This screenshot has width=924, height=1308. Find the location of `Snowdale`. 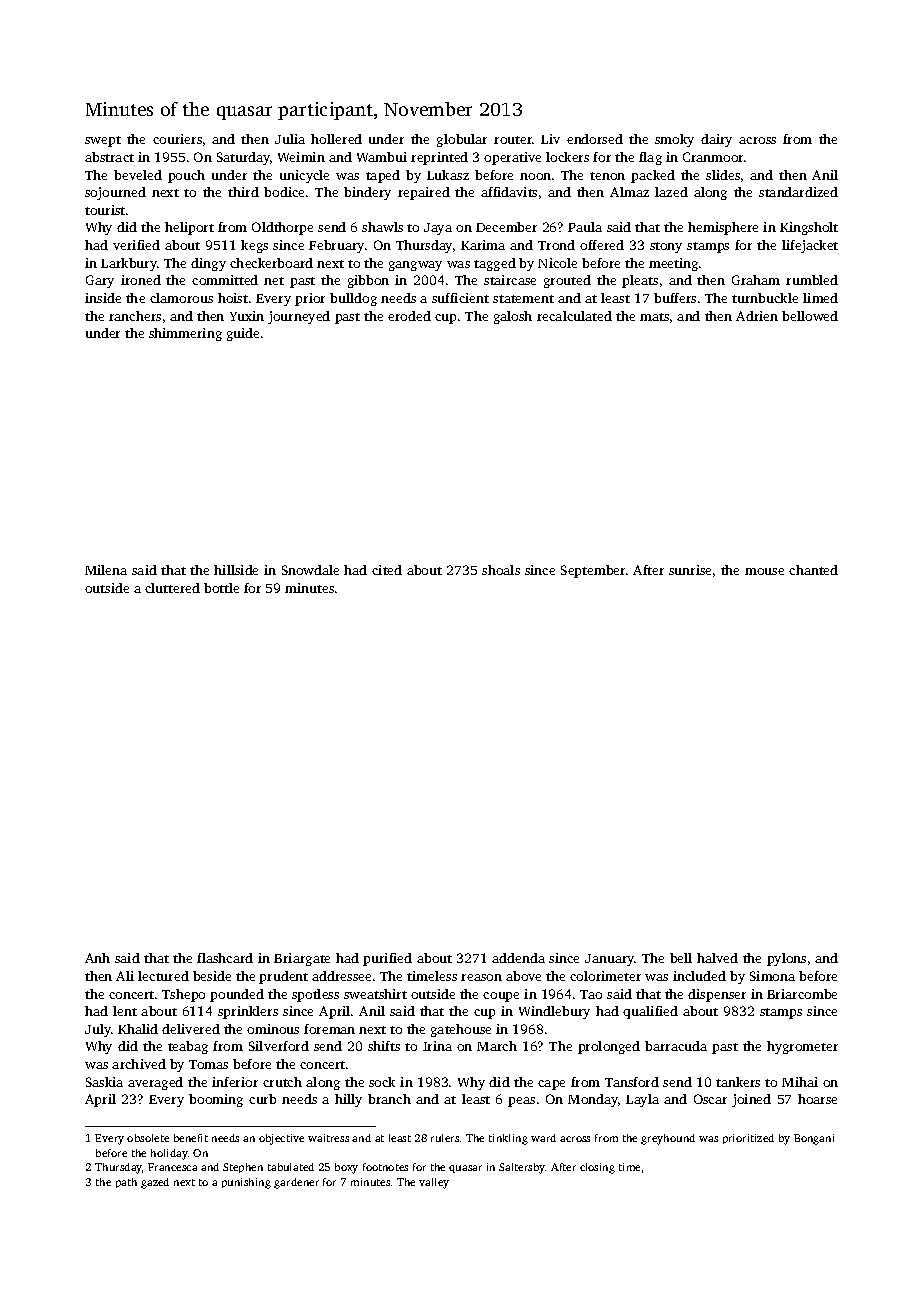

Snowdale is located at coordinates (310, 570).
